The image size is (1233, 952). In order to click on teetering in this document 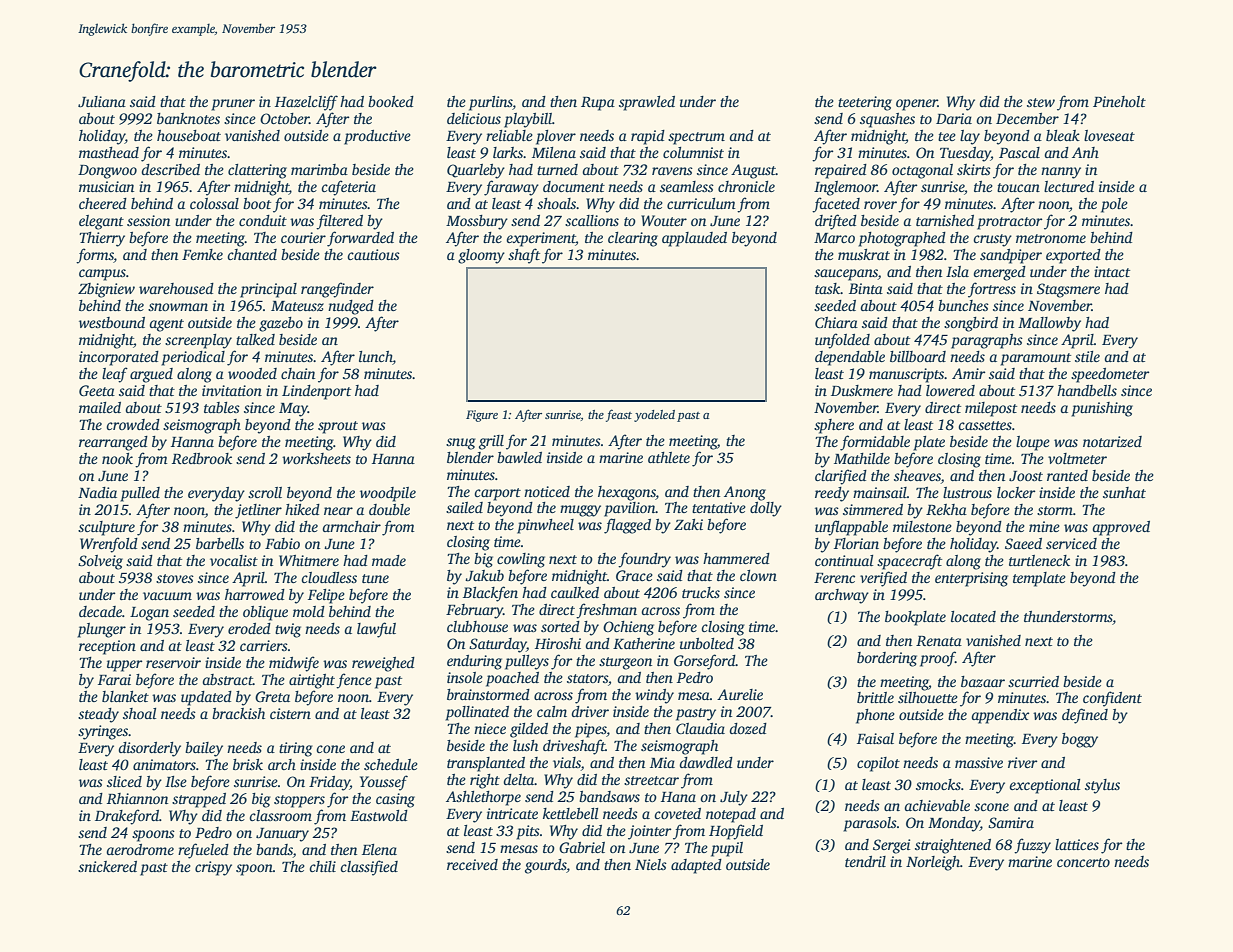, I will do `click(865, 103)`.
